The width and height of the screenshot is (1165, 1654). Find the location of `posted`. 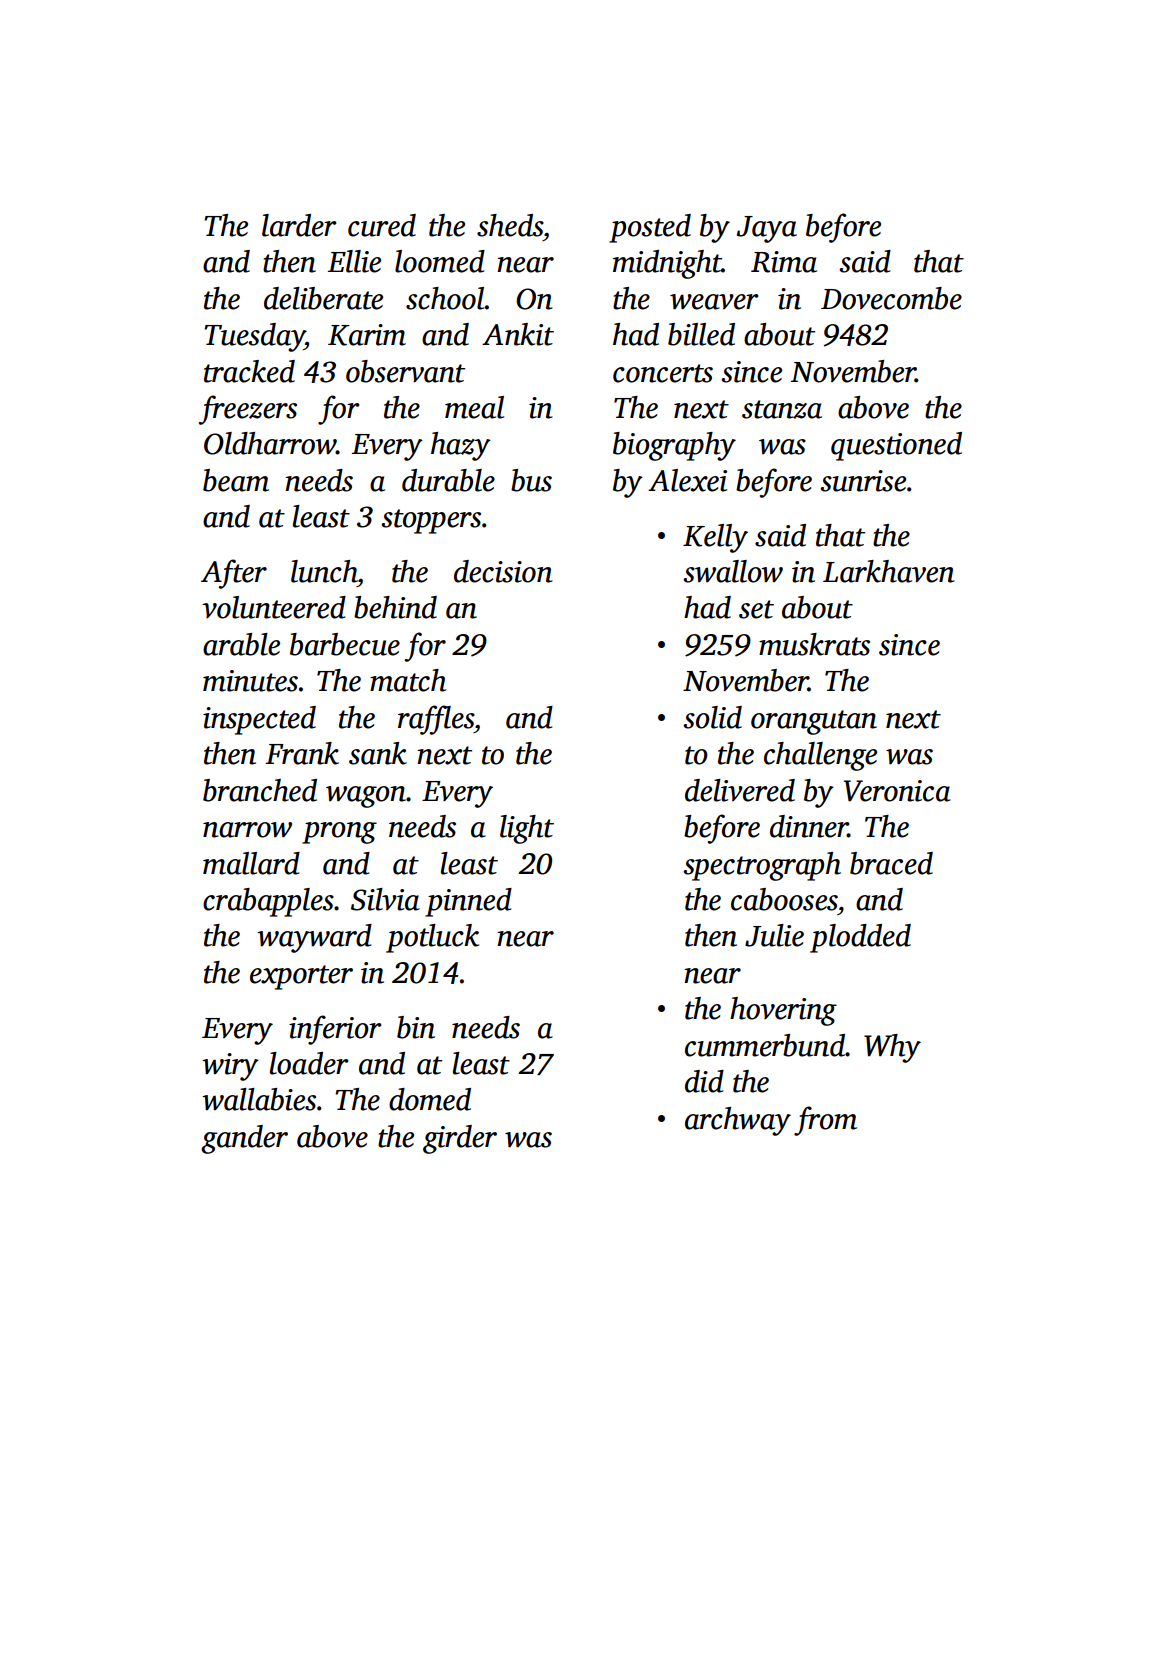

posted is located at coordinates (650, 228).
